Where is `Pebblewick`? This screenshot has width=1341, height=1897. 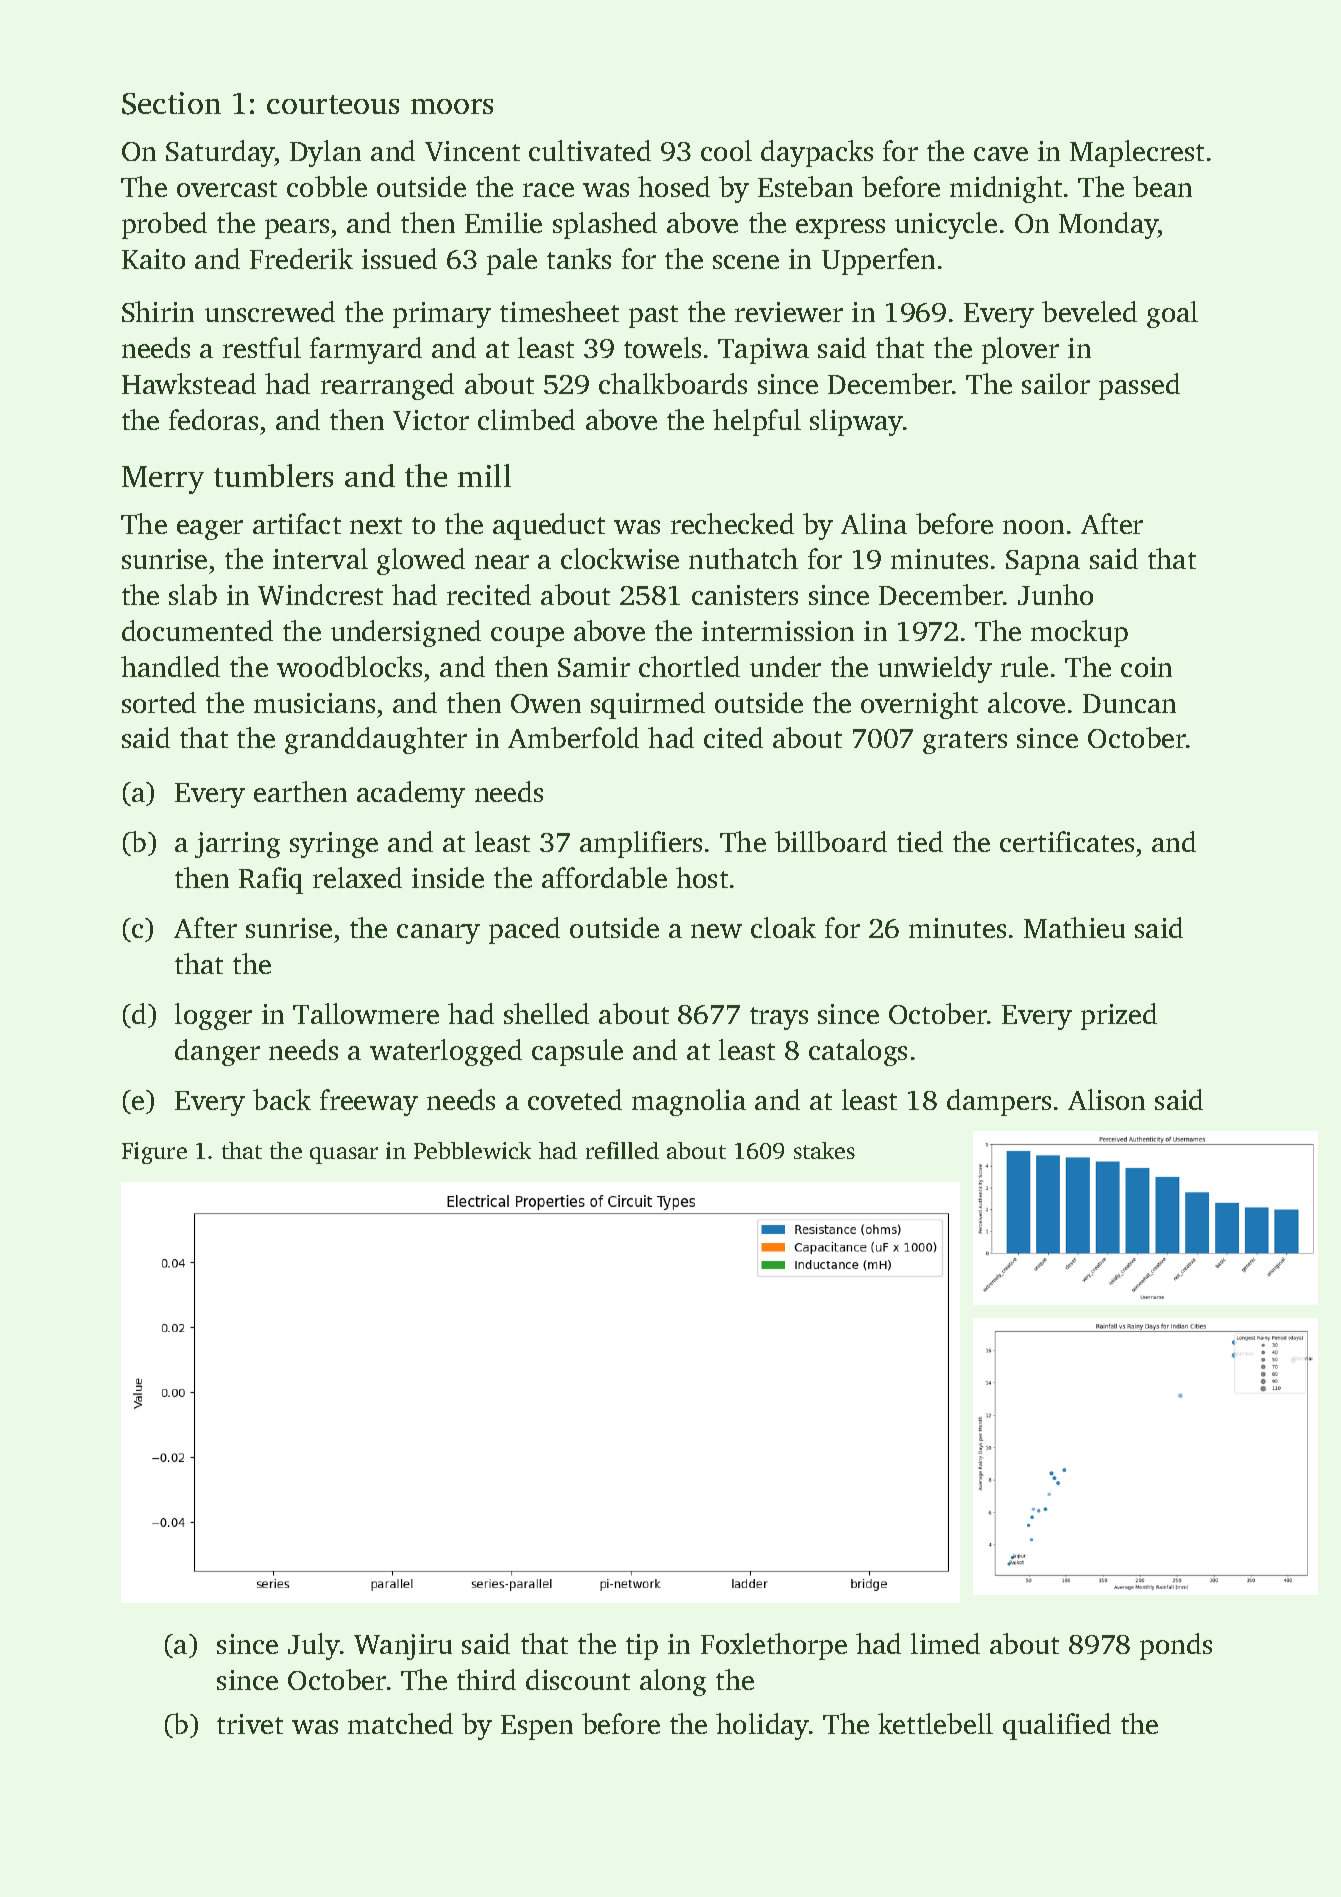
Pebblewick is located at coordinates (472, 1150).
